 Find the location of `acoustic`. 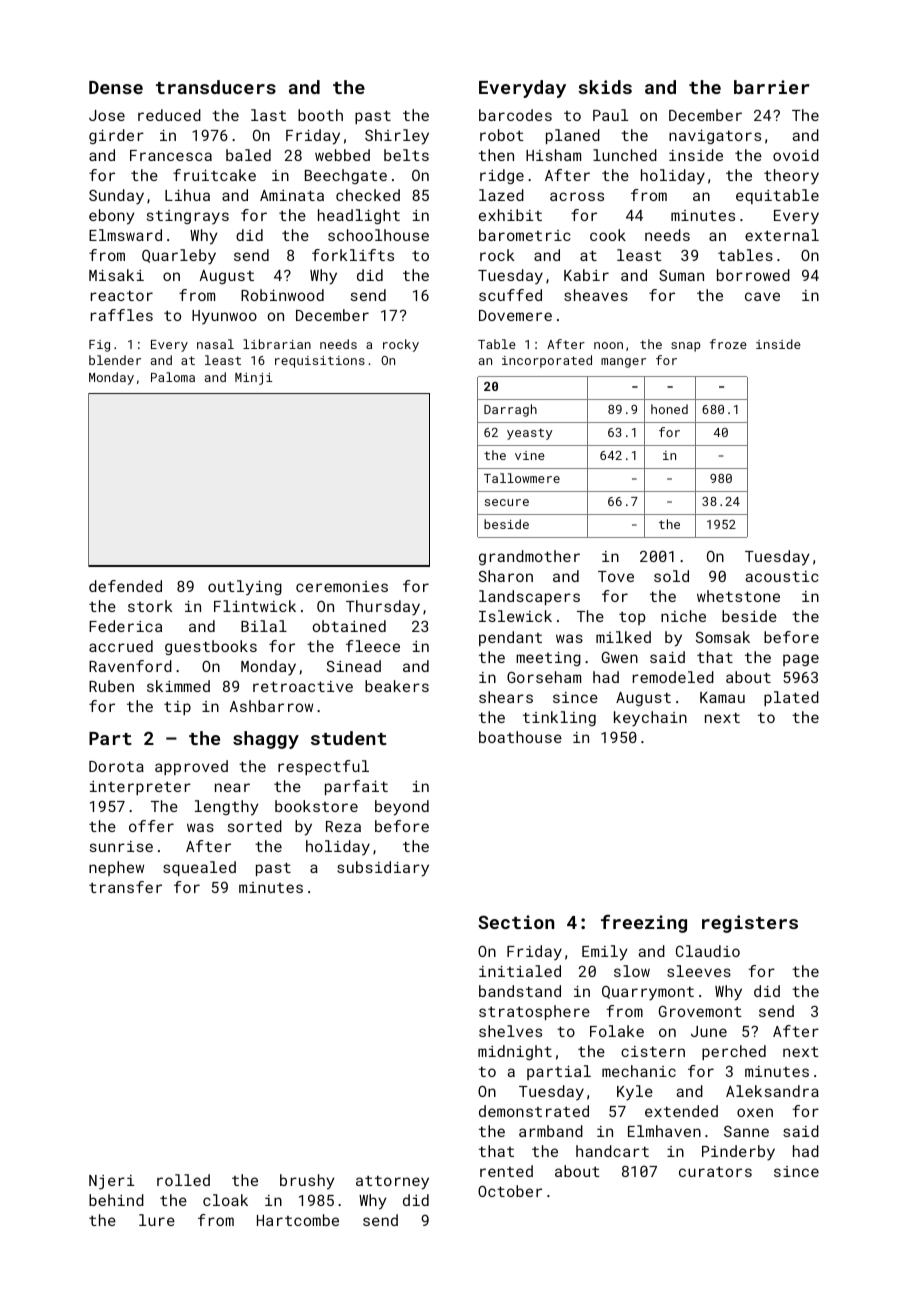

acoustic is located at coordinates (782, 576).
